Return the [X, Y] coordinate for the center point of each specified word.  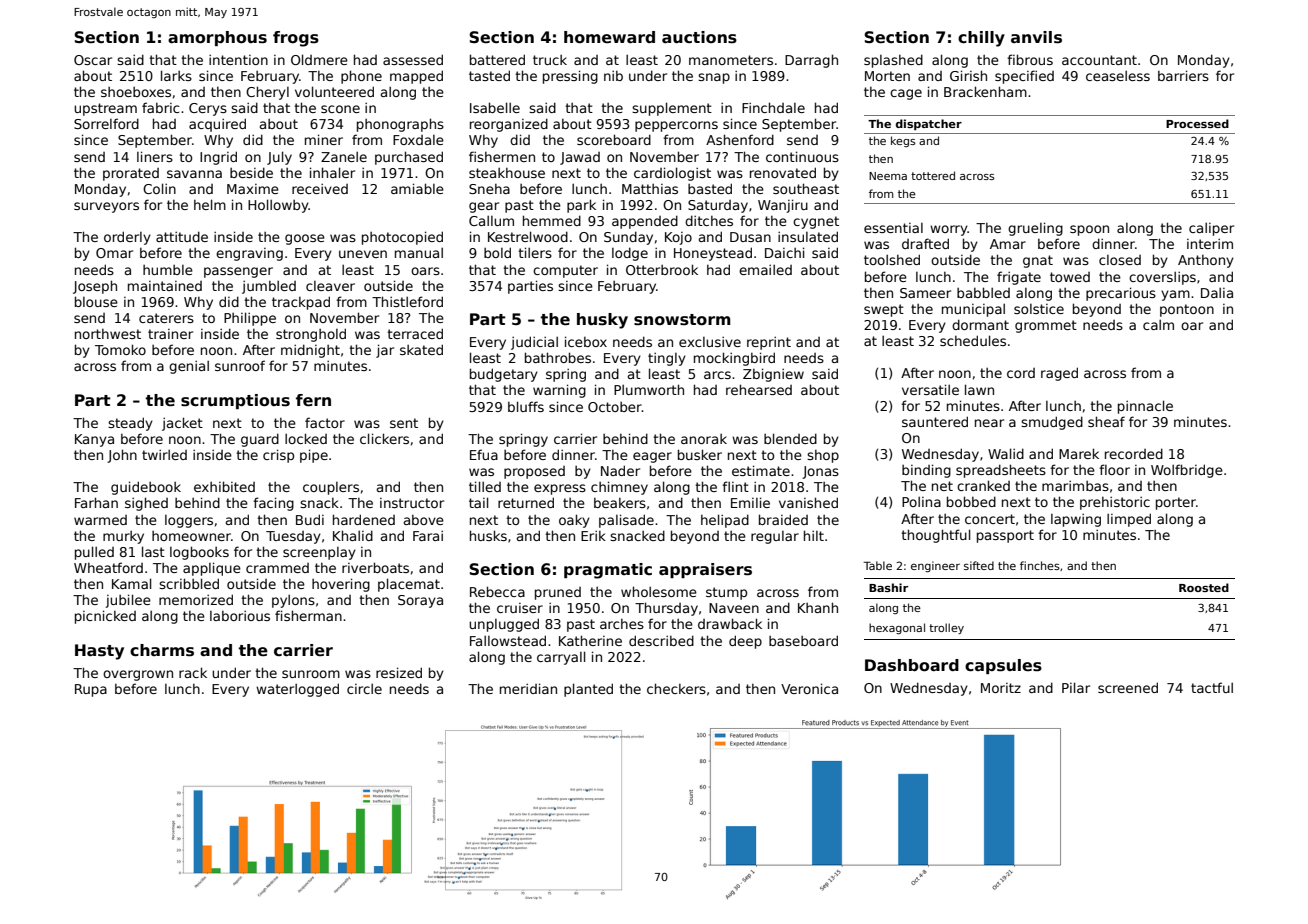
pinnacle [1145, 407]
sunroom [311, 674]
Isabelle [495, 107]
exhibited [224, 486]
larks [176, 75]
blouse [96, 301]
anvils [1036, 37]
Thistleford [407, 301]
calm [1158, 324]
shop [823, 456]
